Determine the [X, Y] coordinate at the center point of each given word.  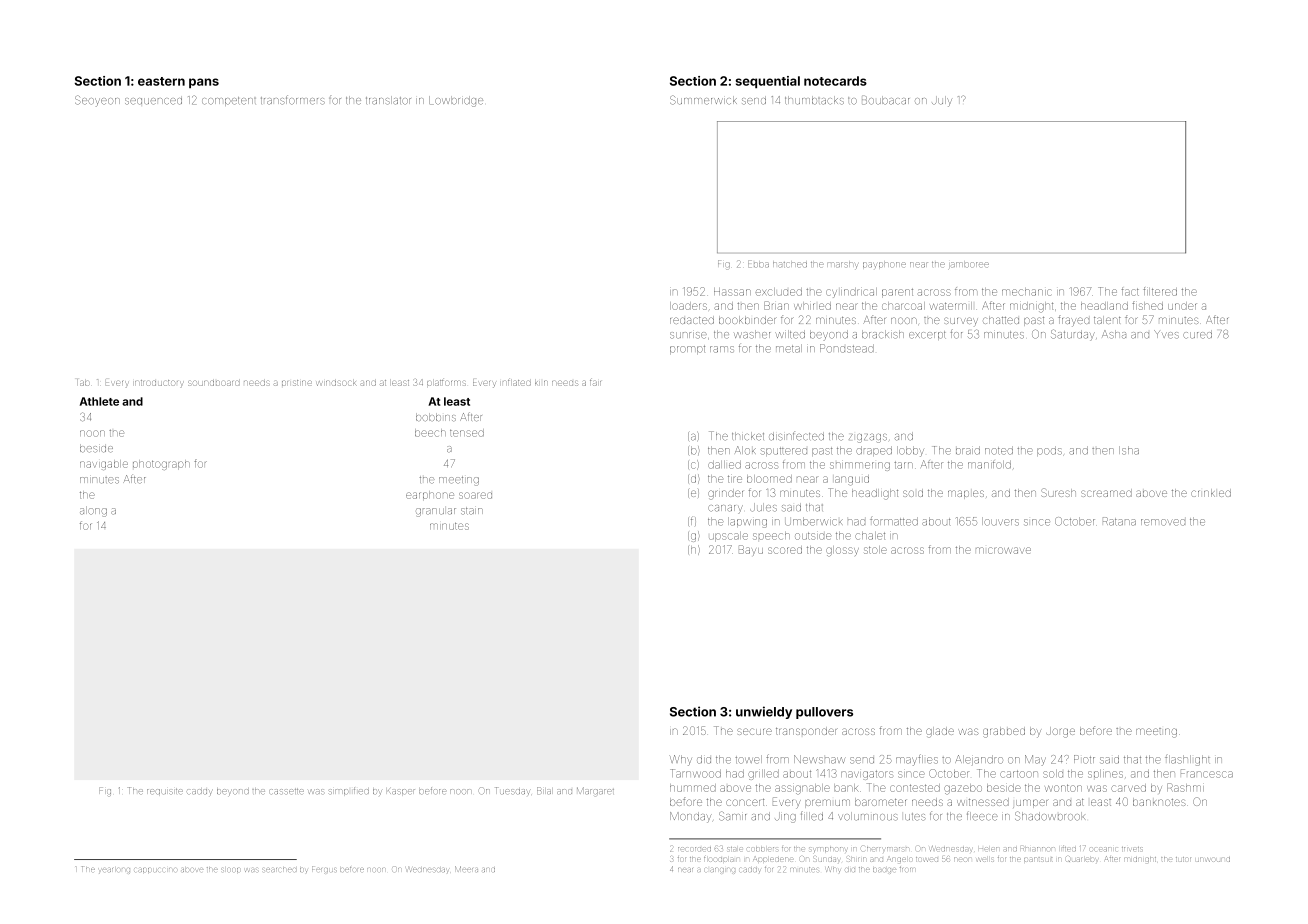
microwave [1003, 550]
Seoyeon [97, 101]
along [93, 511]
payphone [884, 265]
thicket [748, 436]
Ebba [758, 264]
